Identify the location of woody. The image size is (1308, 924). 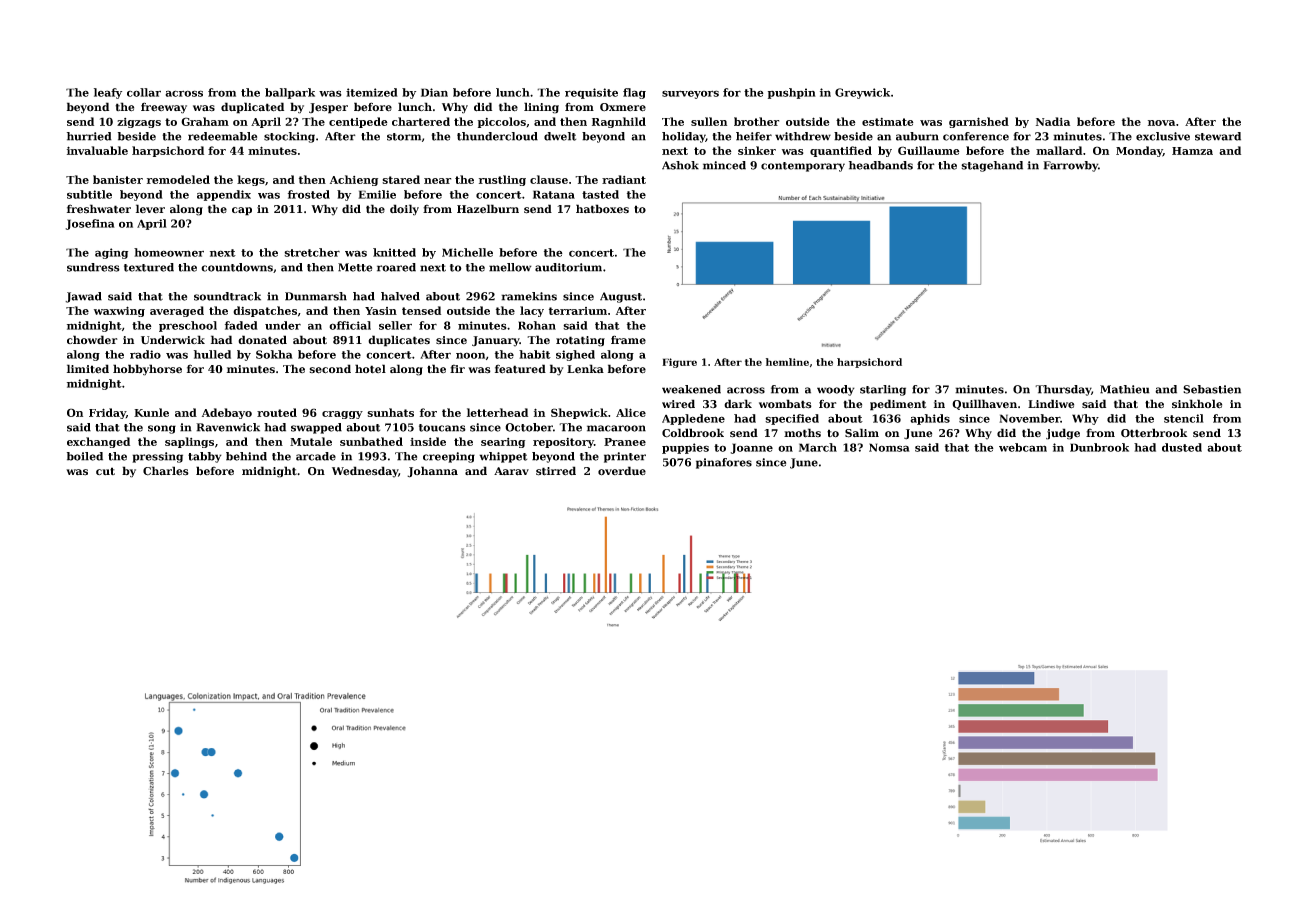
(836, 390).
